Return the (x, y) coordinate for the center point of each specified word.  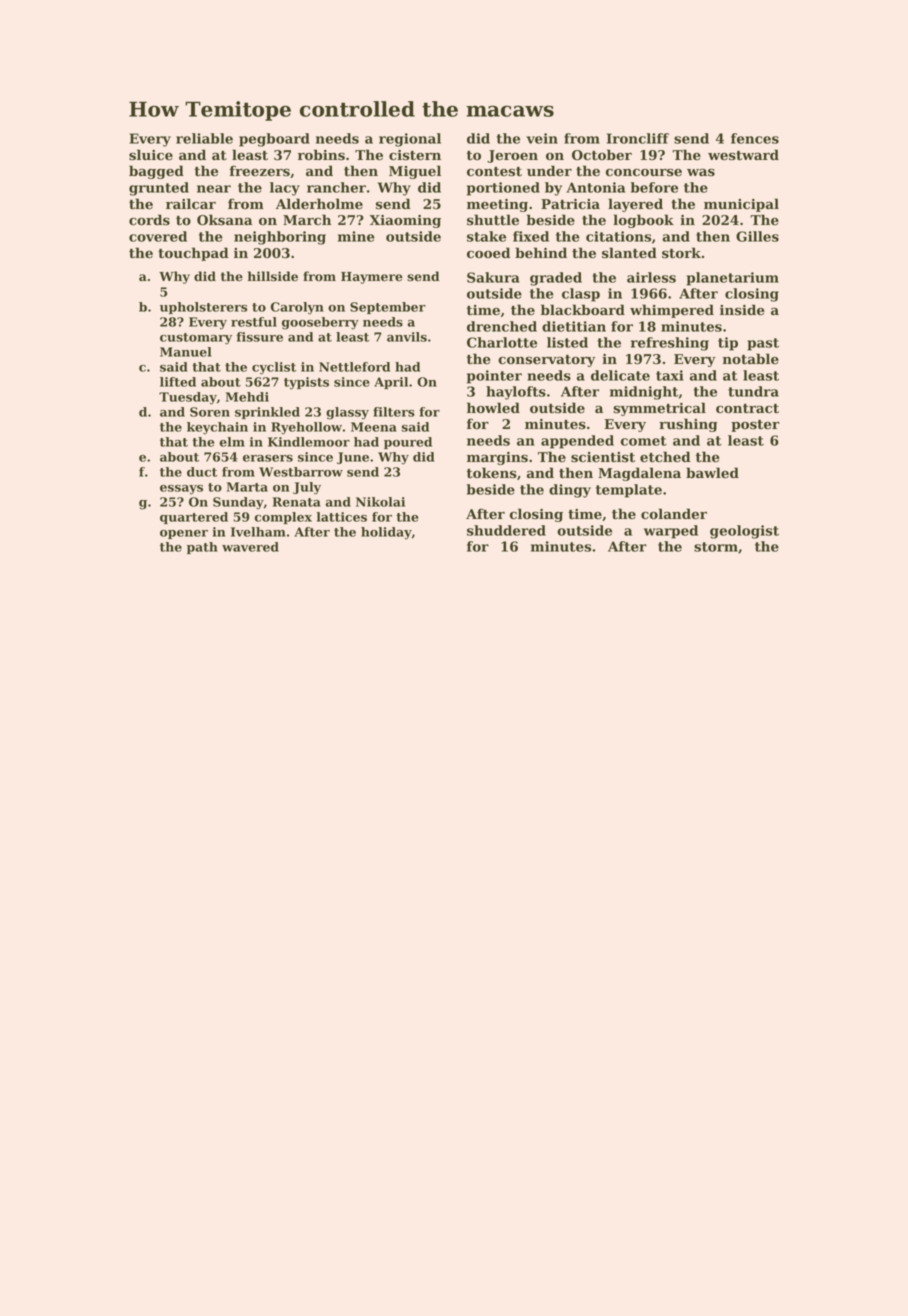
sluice (151, 155)
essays (181, 490)
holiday (386, 533)
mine (356, 236)
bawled (712, 473)
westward (743, 155)
